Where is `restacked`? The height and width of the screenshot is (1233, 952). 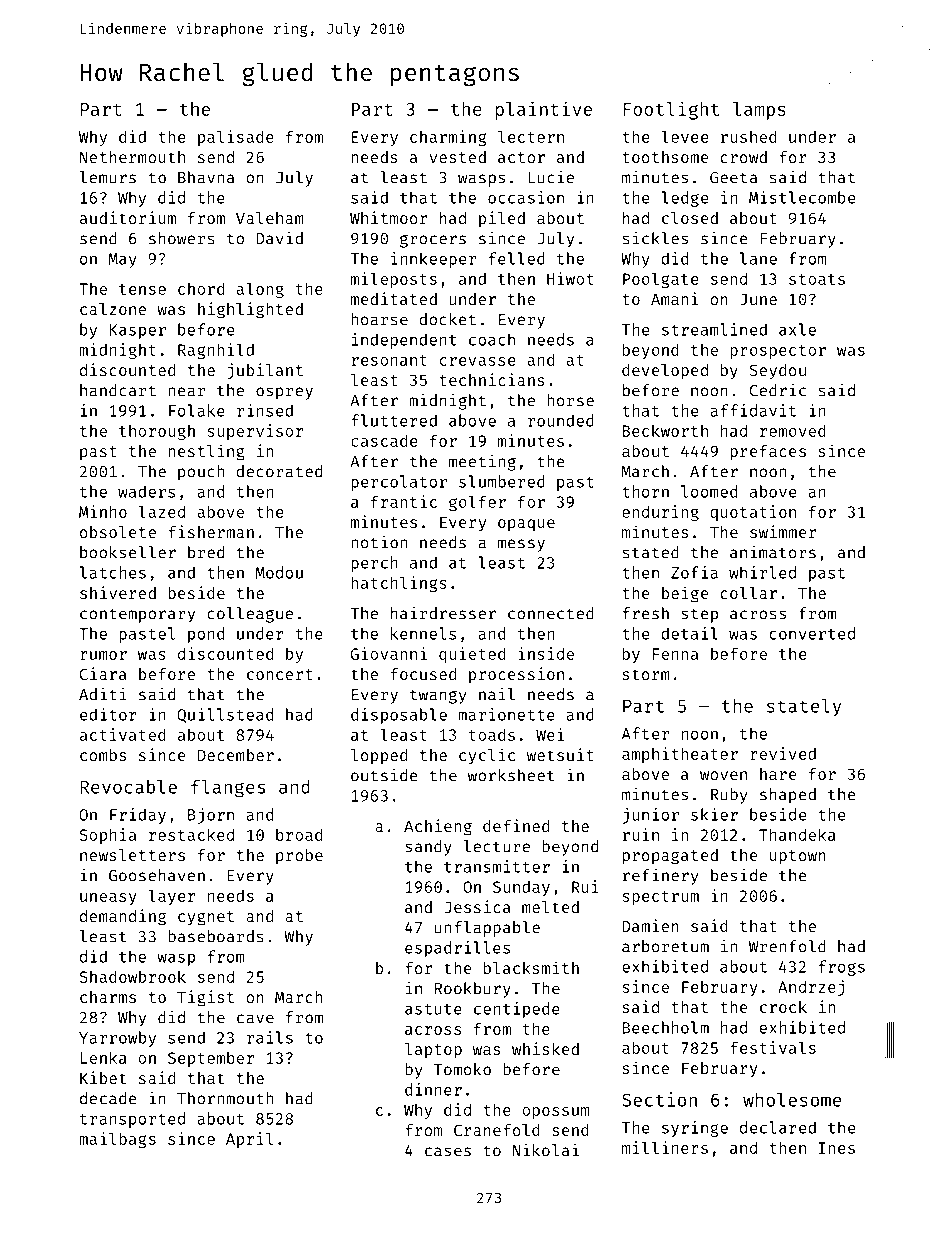 restacked is located at coordinates (191, 834).
